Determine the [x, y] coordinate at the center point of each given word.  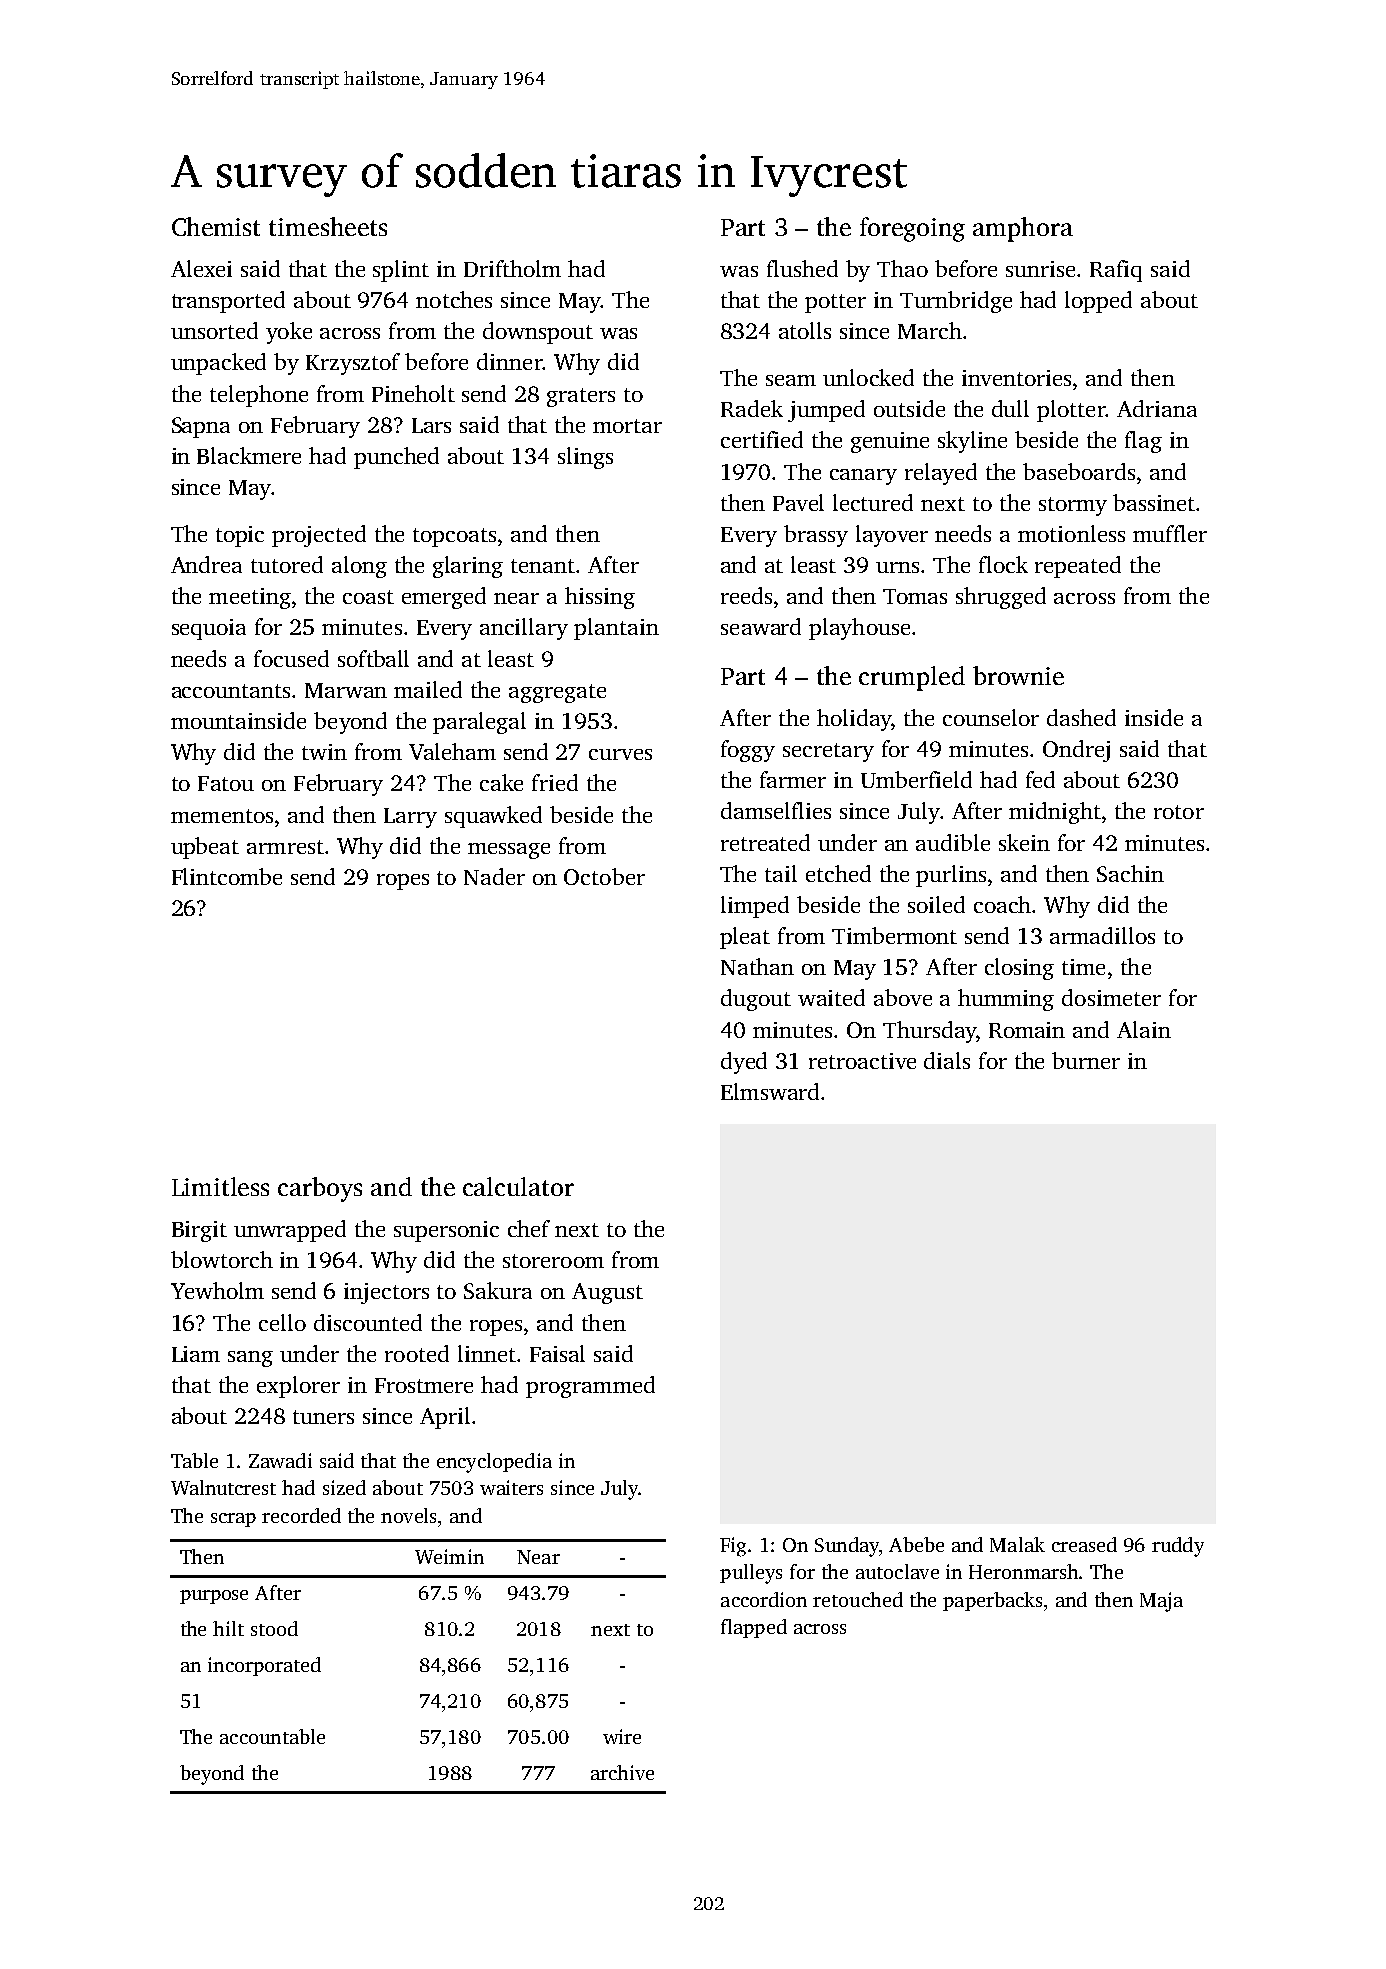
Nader [494, 876]
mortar [627, 426]
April [445, 1418]
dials [947, 1060]
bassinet [1154, 502]
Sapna [201, 427]
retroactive [862, 1061]
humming [1006, 1000]
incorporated [264, 1666]
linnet [487, 1353]
